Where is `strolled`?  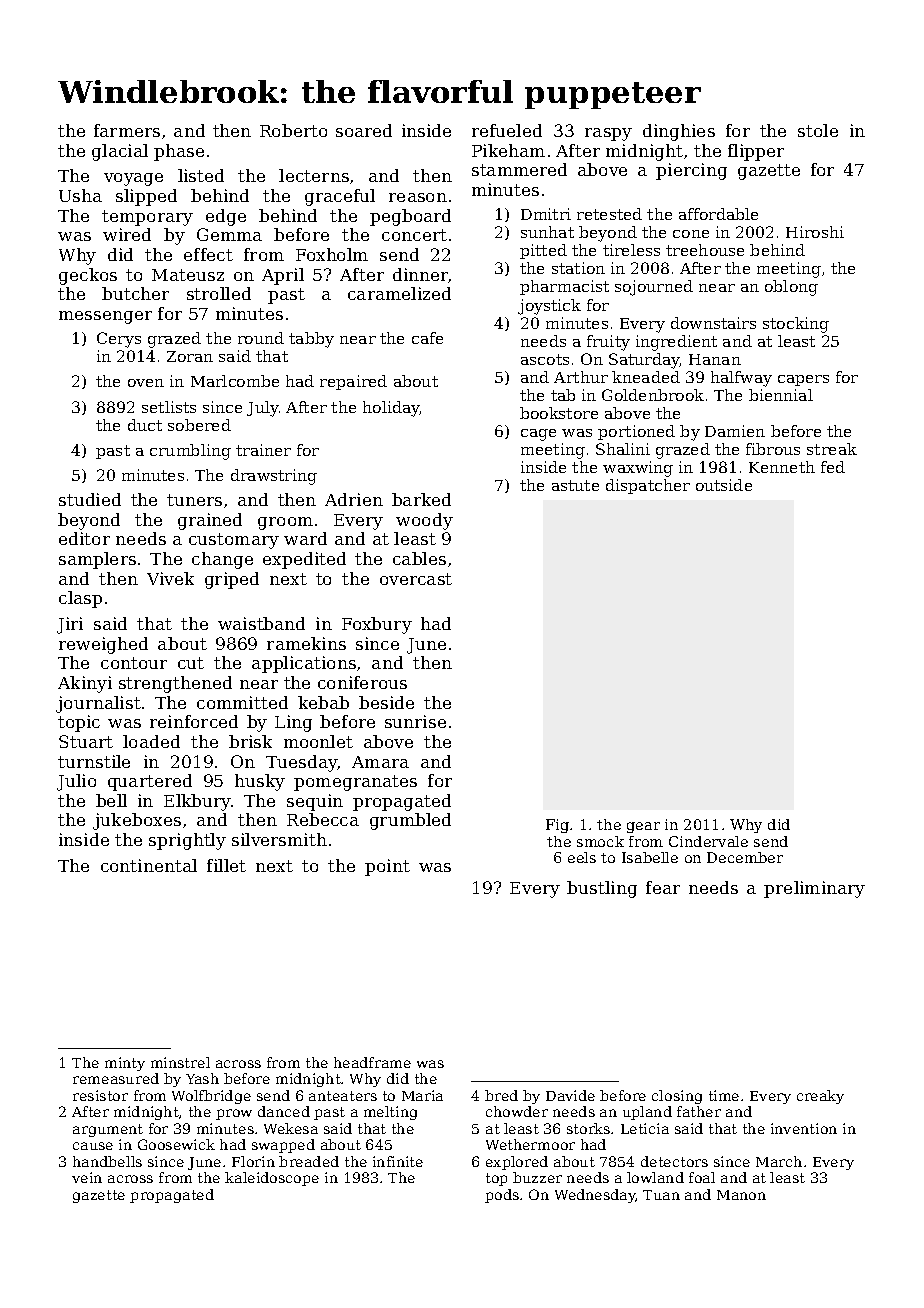 strolled is located at coordinates (219, 293).
